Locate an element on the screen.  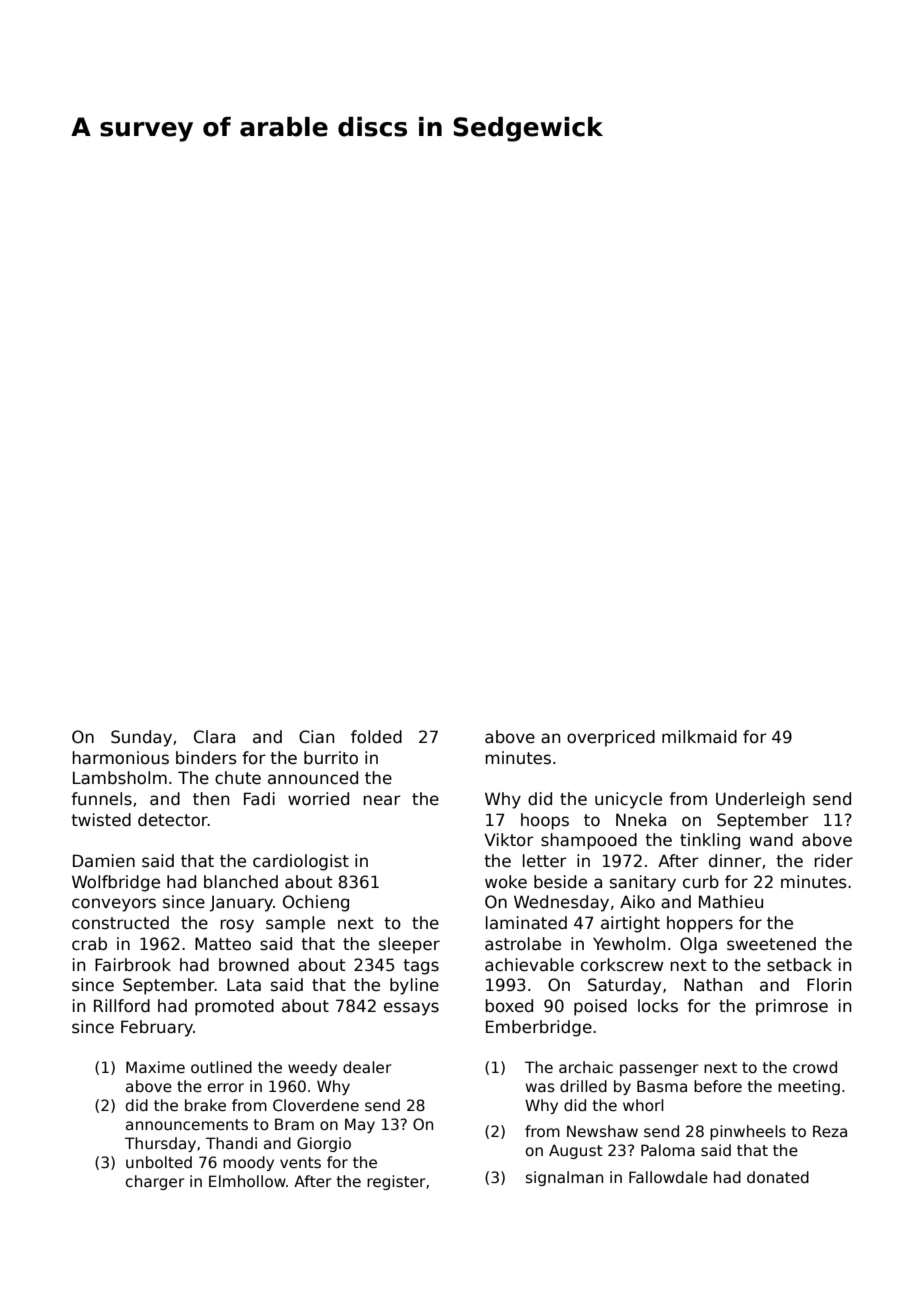
Sunday is located at coordinates (141, 738).
